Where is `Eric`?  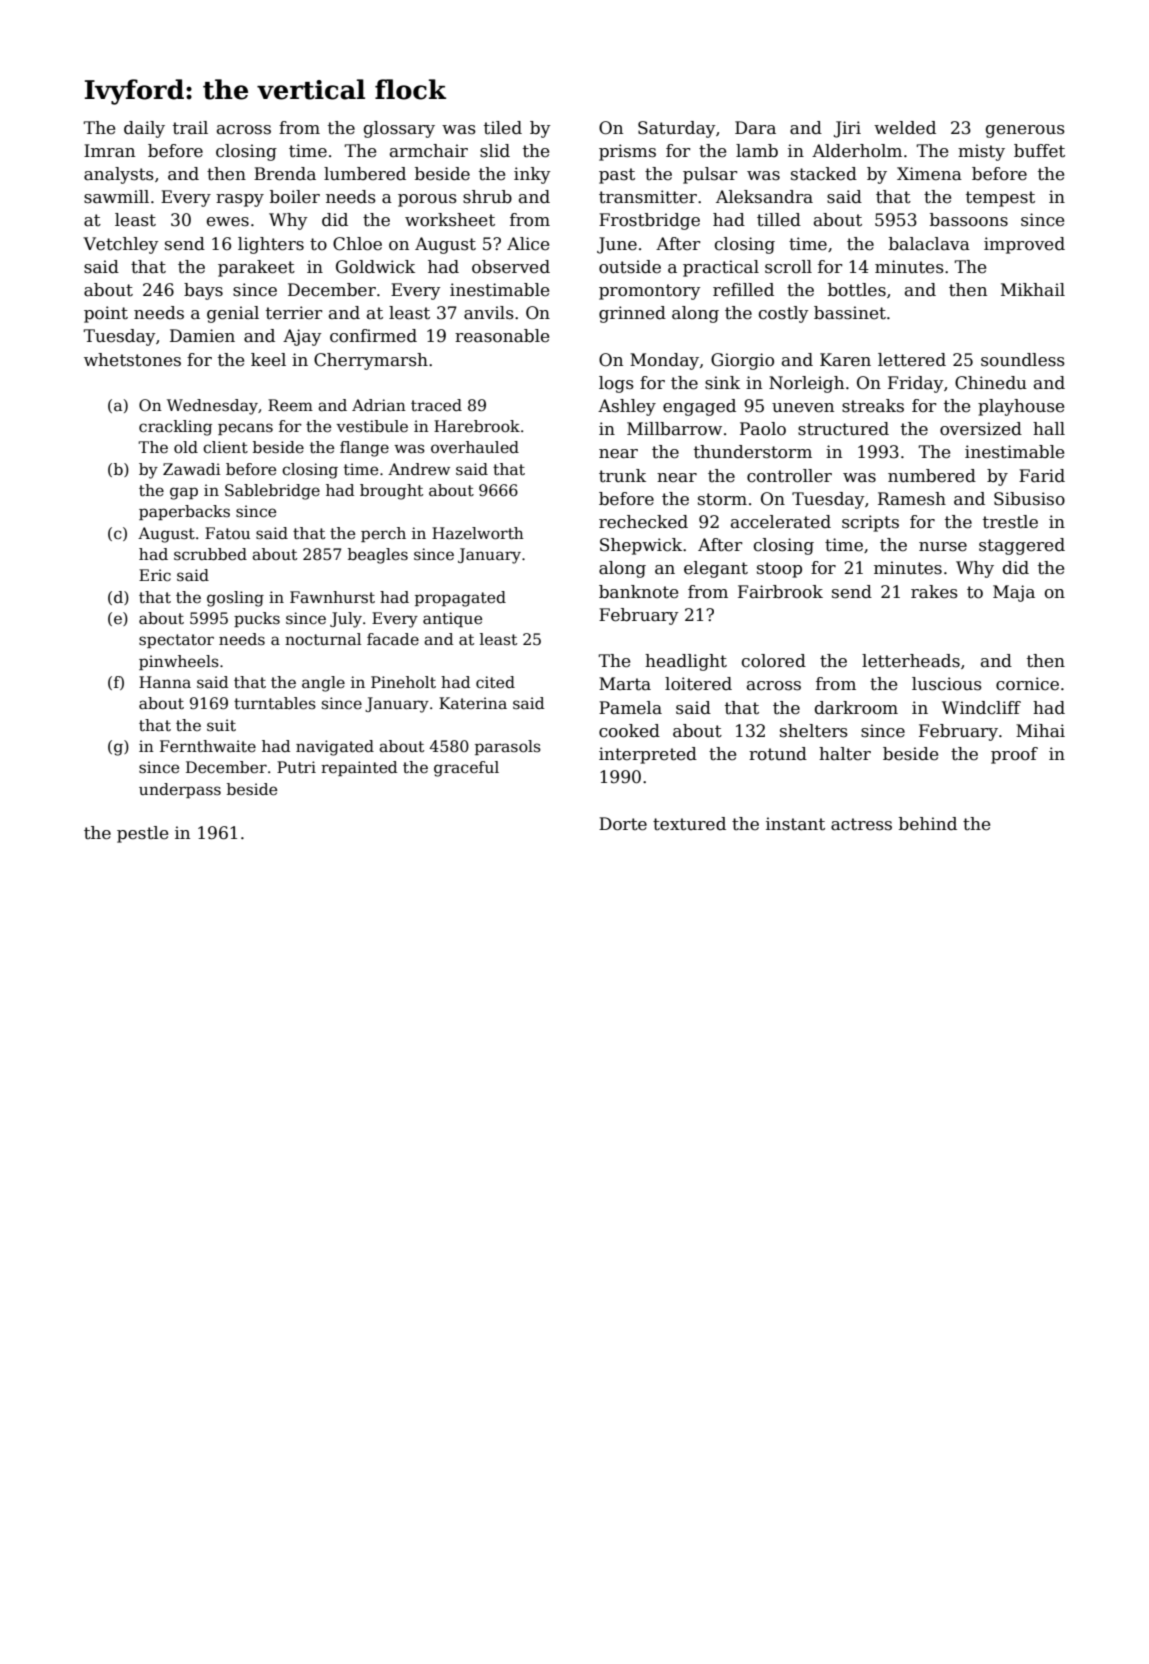
Eric is located at coordinates (155, 575).
